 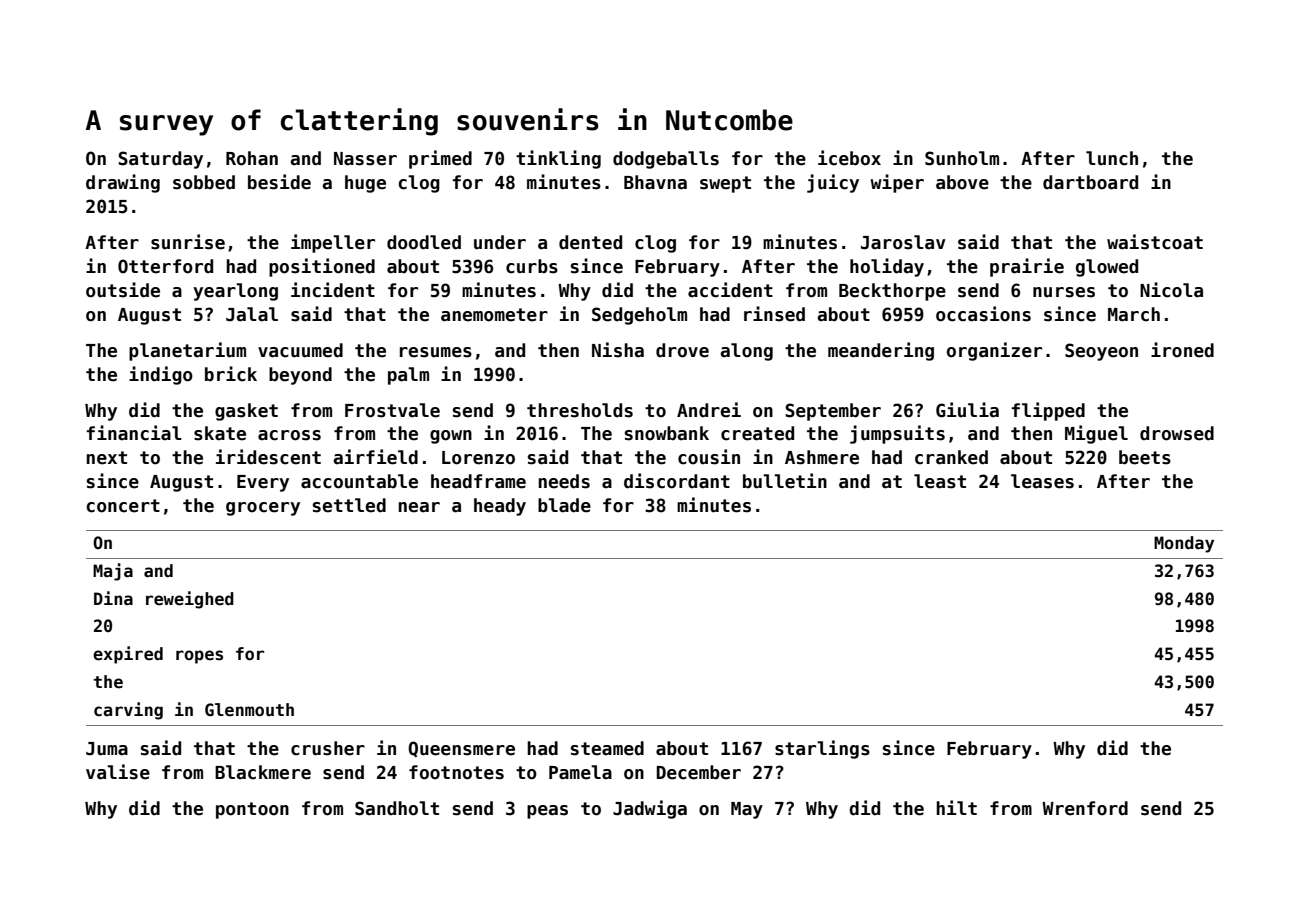 I want to click on Sunholm, so click(x=962, y=158).
